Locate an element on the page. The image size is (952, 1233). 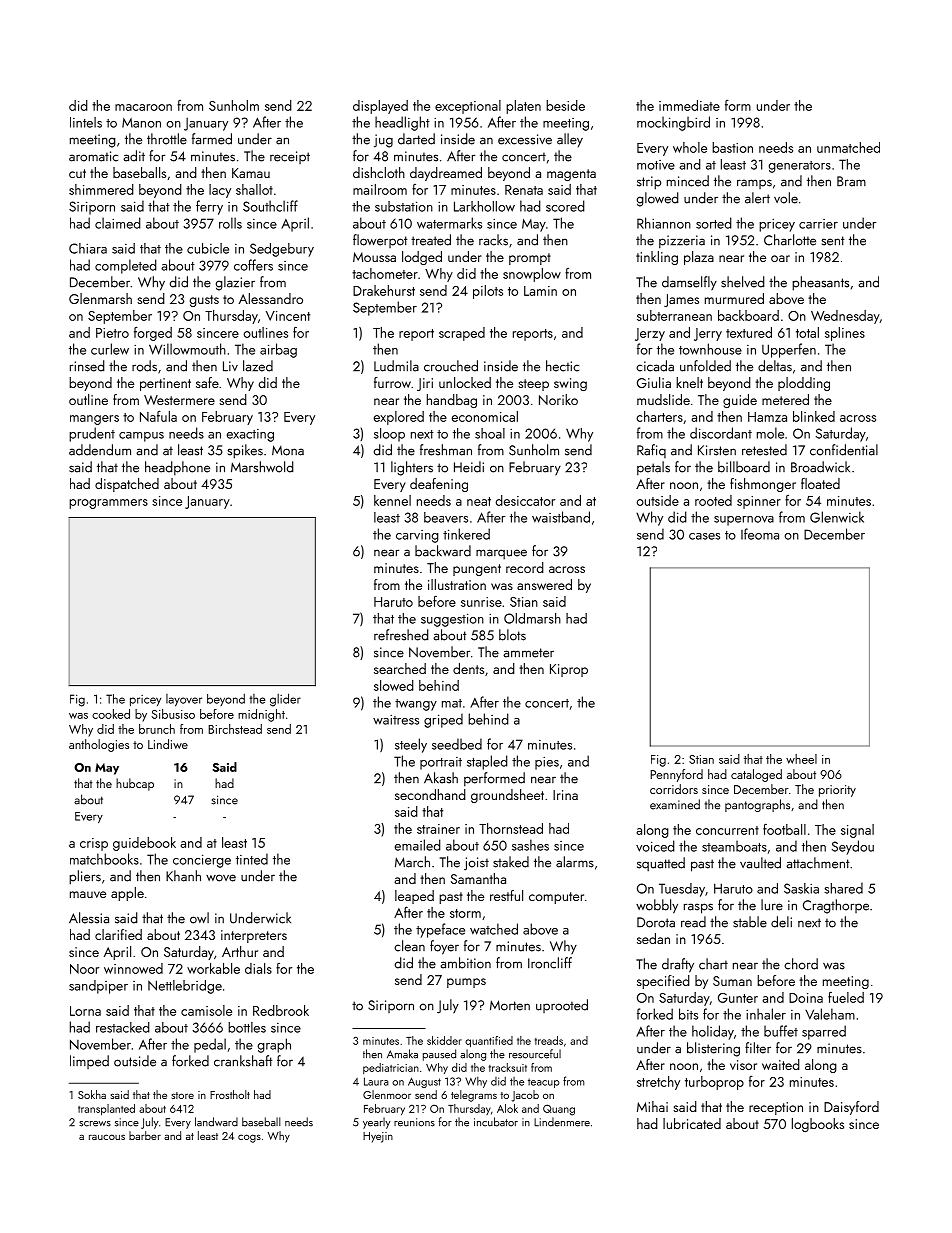
damselfly is located at coordinates (689, 283).
